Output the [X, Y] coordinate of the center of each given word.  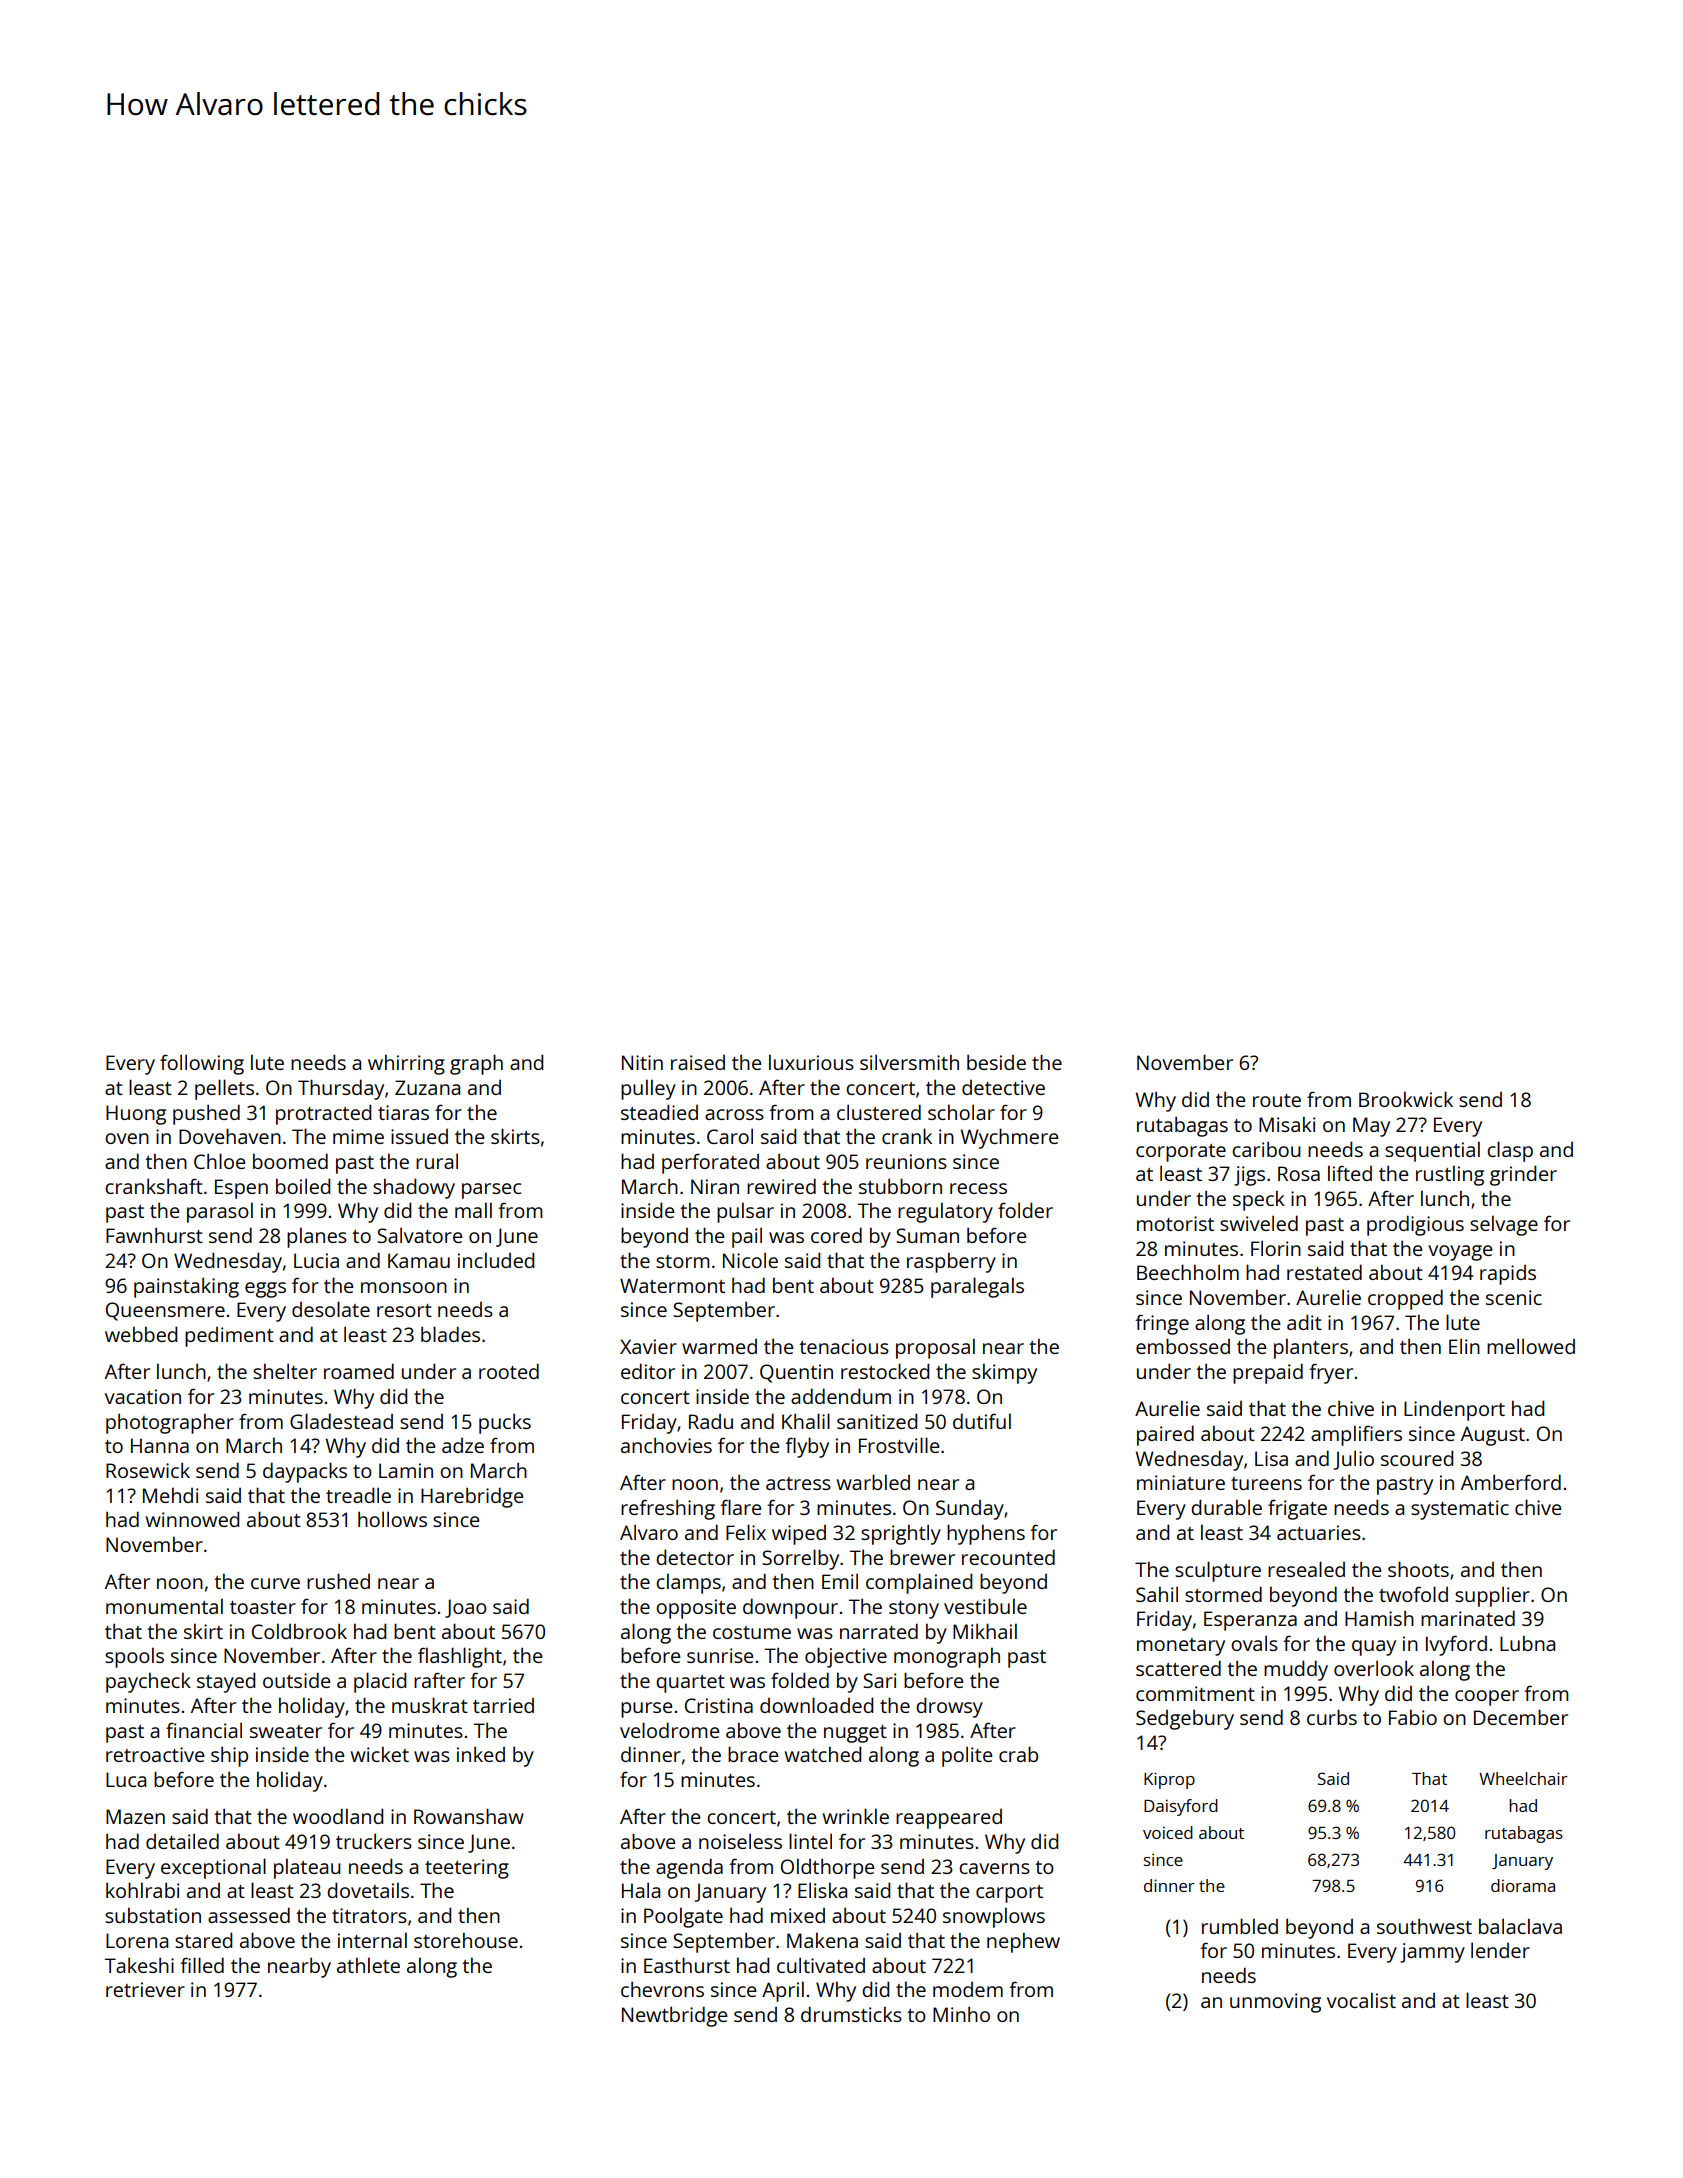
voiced [1168, 1832]
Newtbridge [674, 2016]
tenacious [844, 1346]
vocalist [1361, 2000]
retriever [145, 1989]
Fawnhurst [154, 1235]
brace [753, 1754]
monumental [164, 1606]
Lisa [1271, 1458]
